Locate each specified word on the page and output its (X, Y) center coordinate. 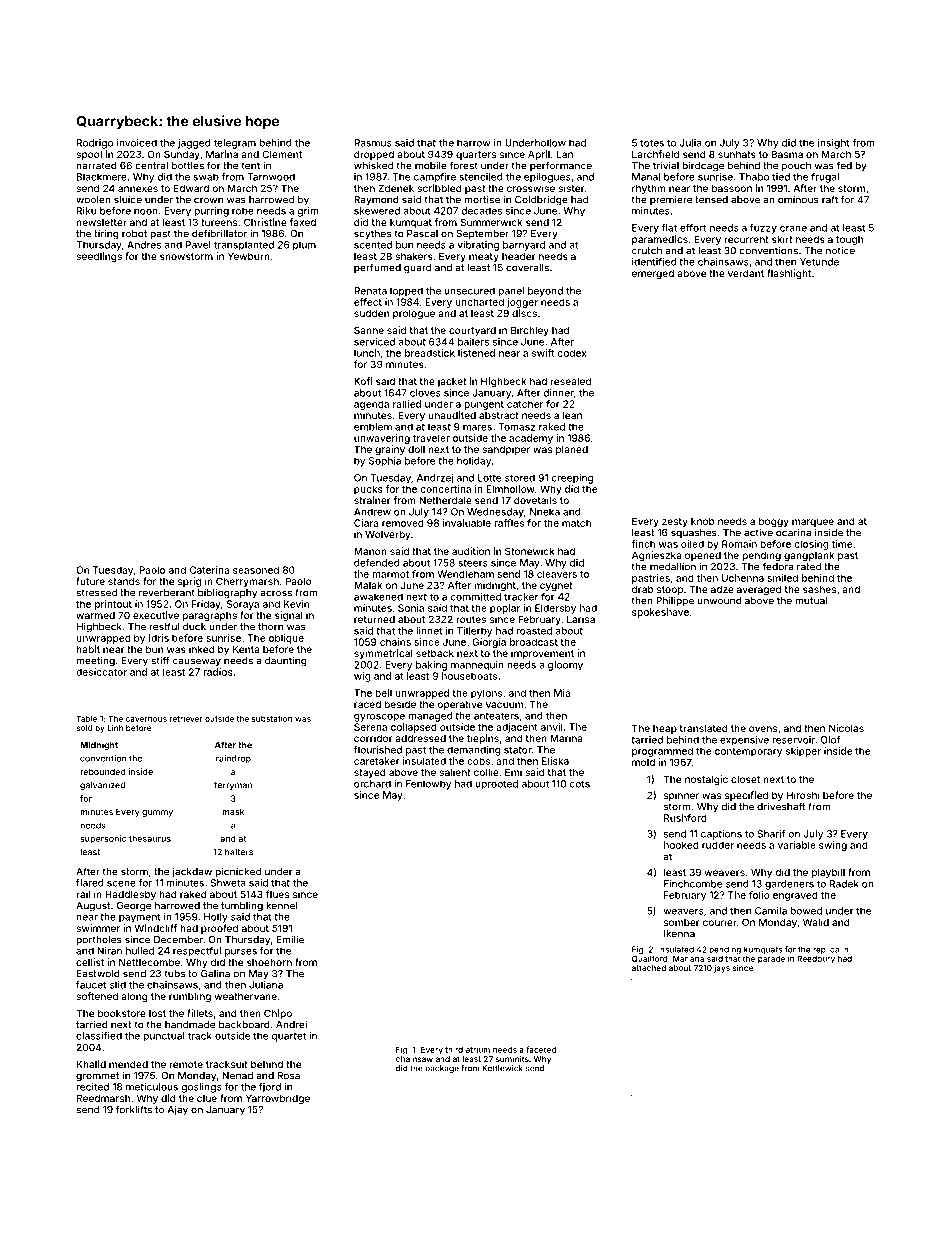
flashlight (789, 274)
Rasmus (373, 143)
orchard (372, 784)
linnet (429, 631)
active (758, 532)
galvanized (102, 786)
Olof (830, 740)
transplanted (244, 246)
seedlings (99, 257)
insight (834, 144)
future (90, 581)
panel (511, 292)
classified (99, 1036)
